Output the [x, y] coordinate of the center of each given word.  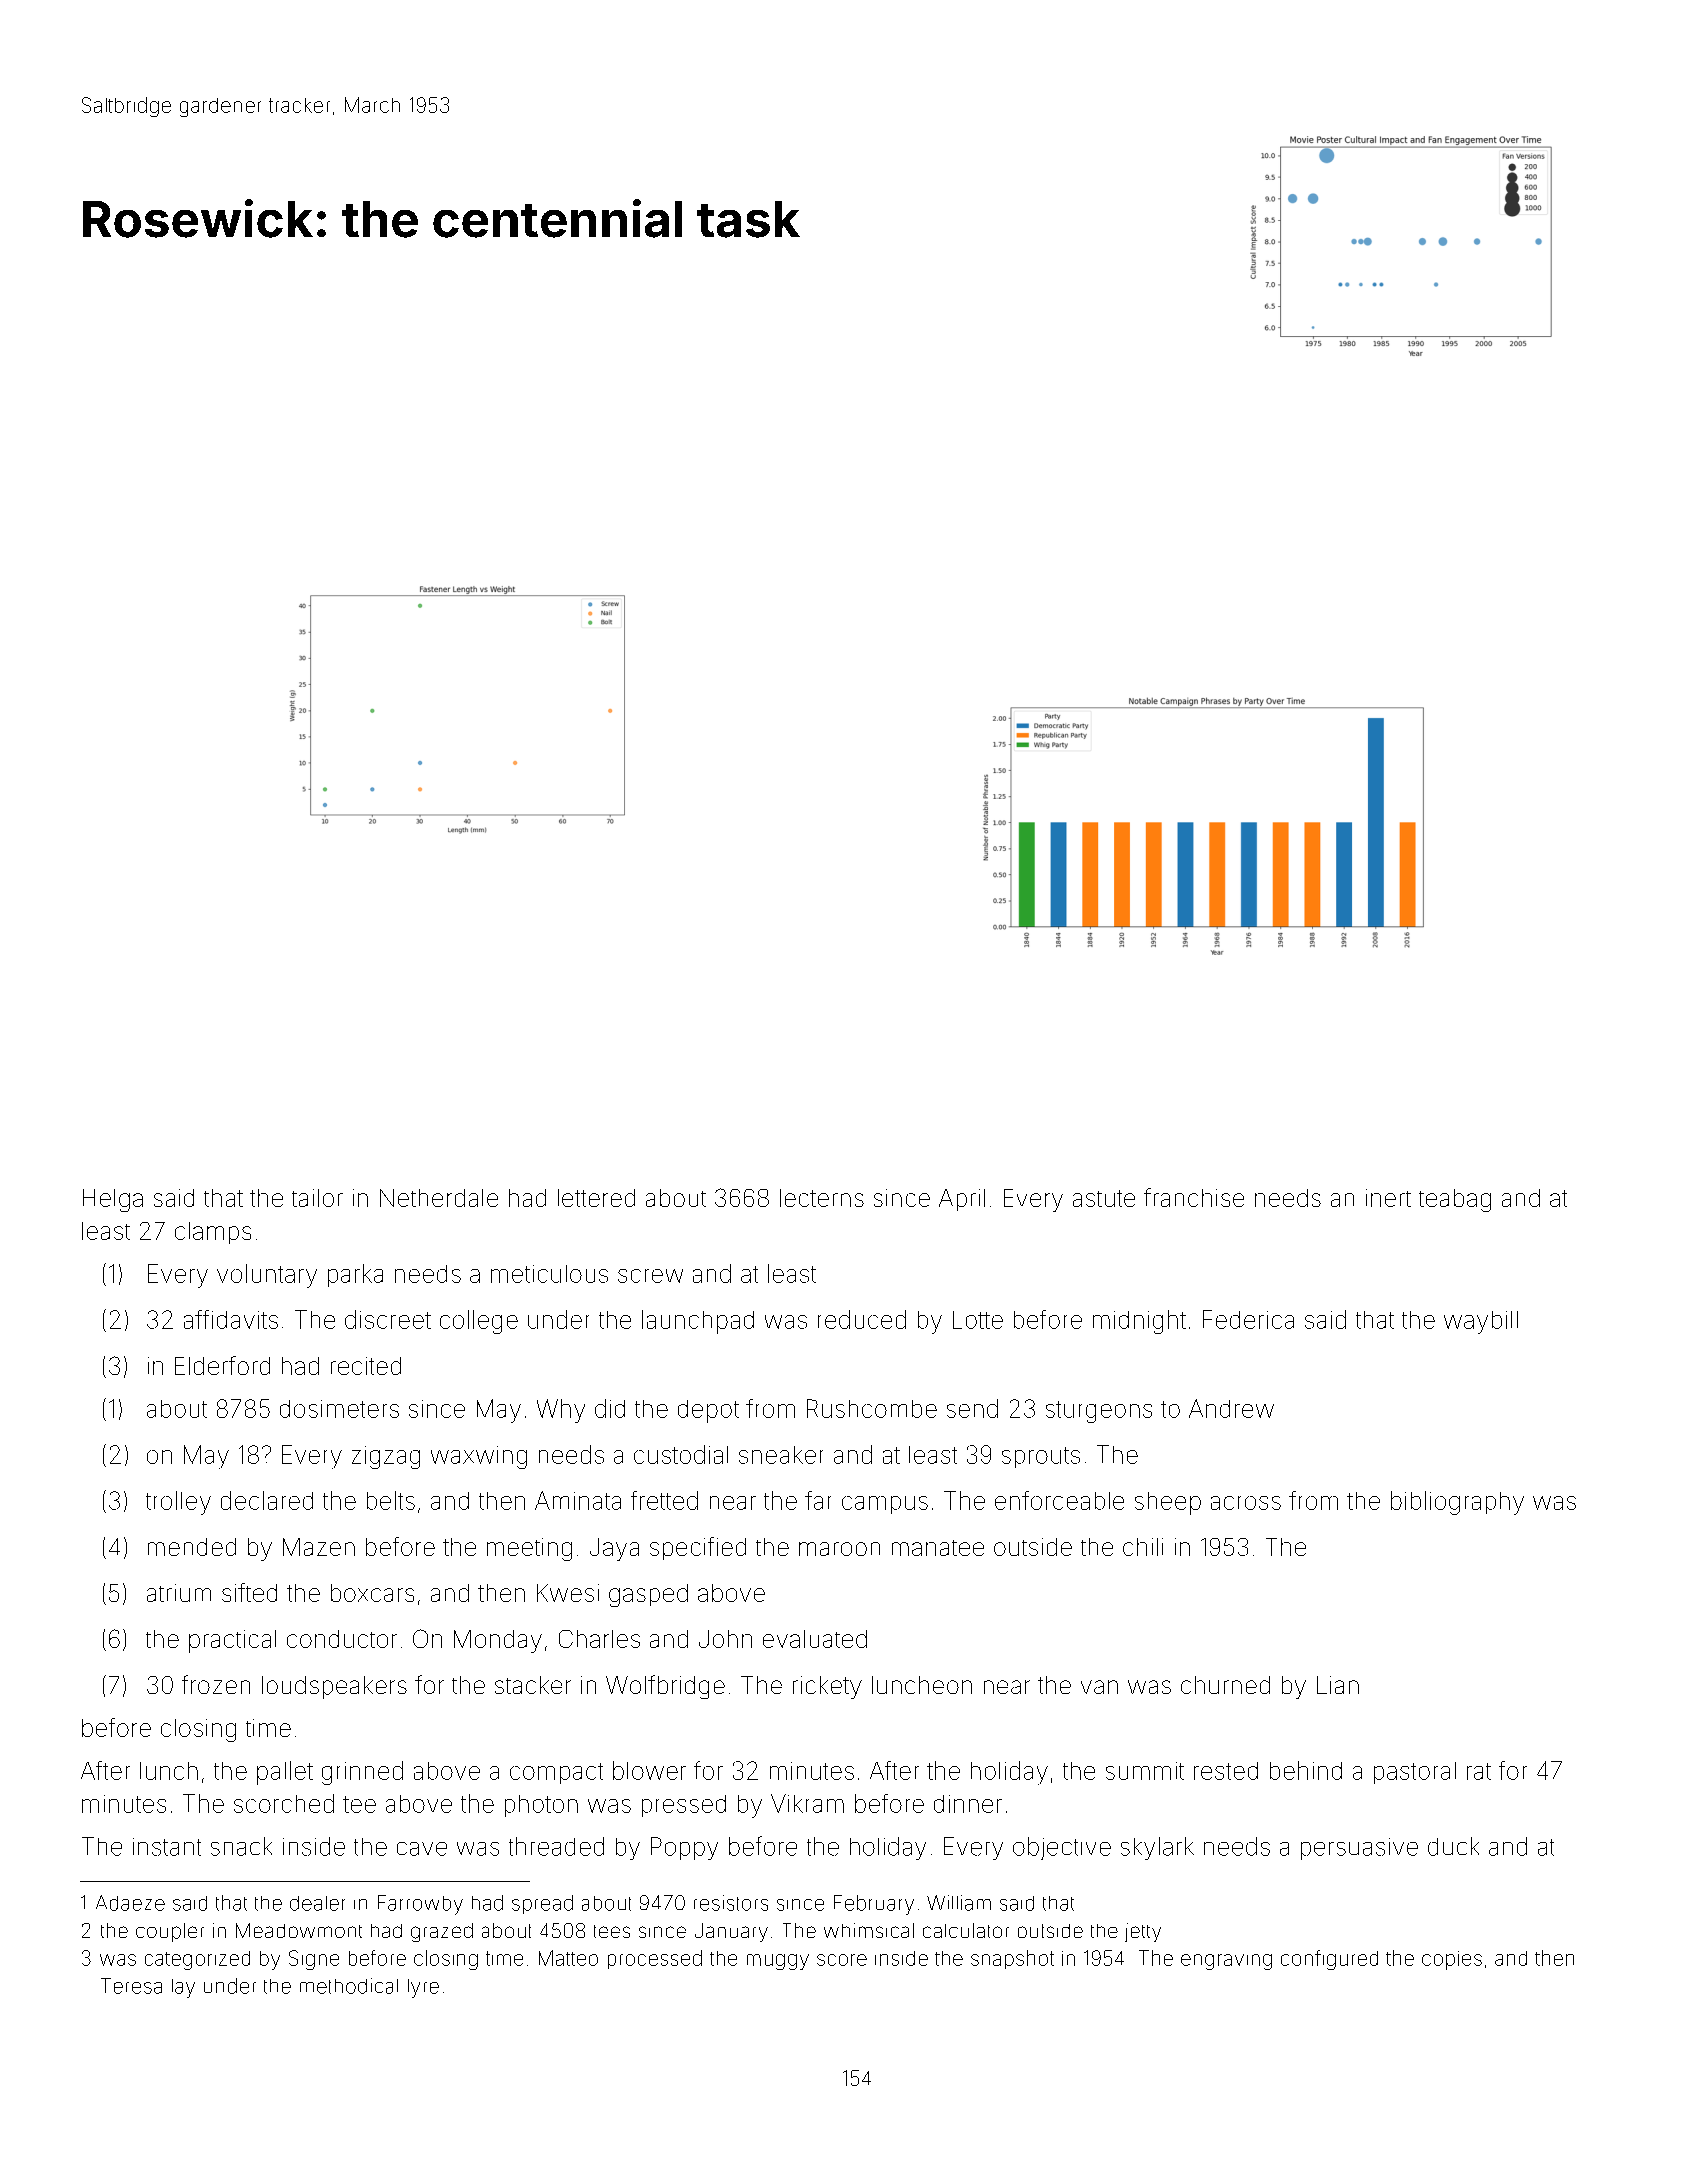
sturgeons [1099, 1412]
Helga [113, 1200]
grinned [362, 1773]
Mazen [319, 1547]
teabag [1455, 1200]
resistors [731, 1903]
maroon [839, 1549]
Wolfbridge [665, 1687]
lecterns [822, 1198]
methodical [349, 1986]
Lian [1338, 1685]
